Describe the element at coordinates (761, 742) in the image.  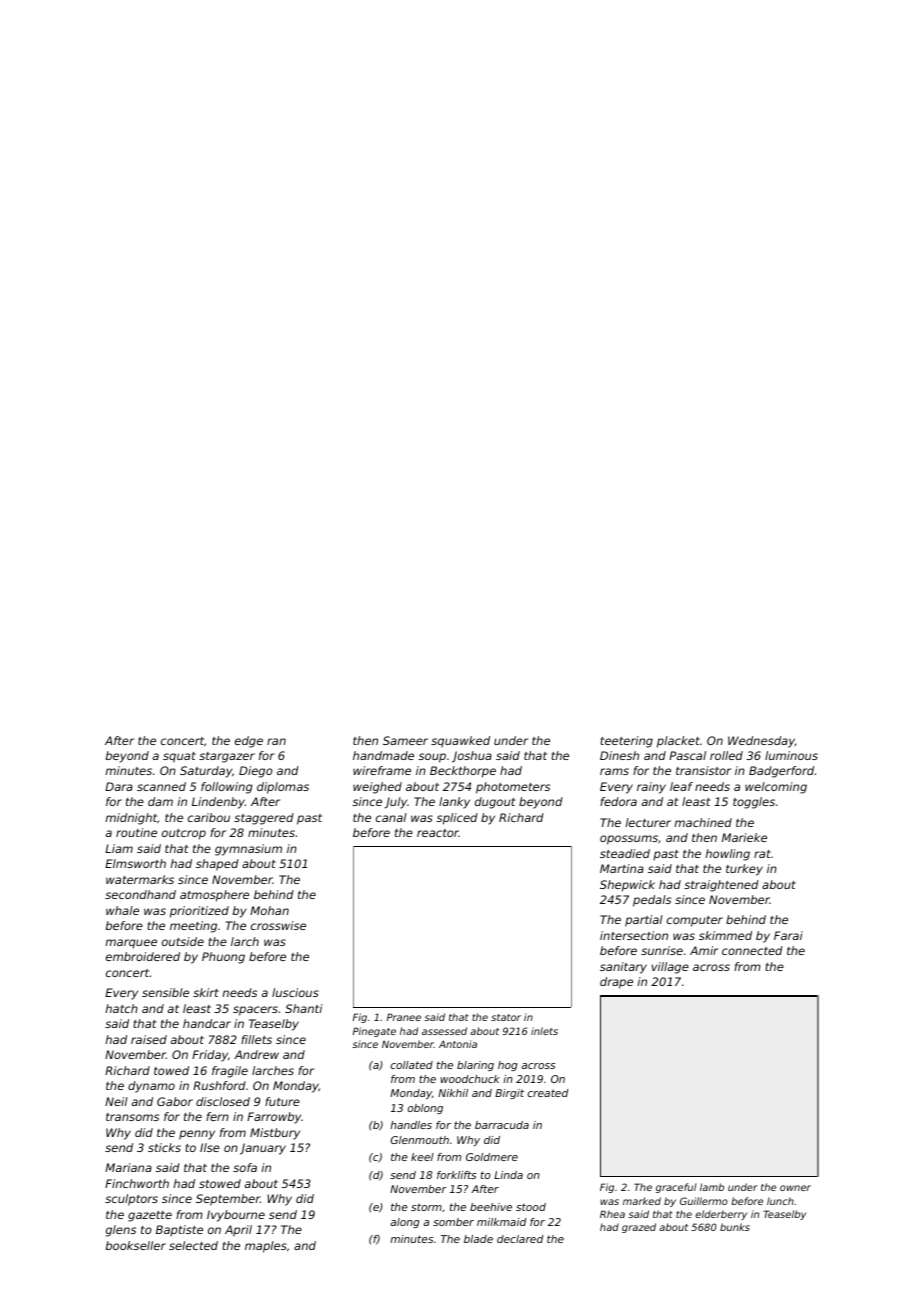
I see `Wednesday` at that location.
